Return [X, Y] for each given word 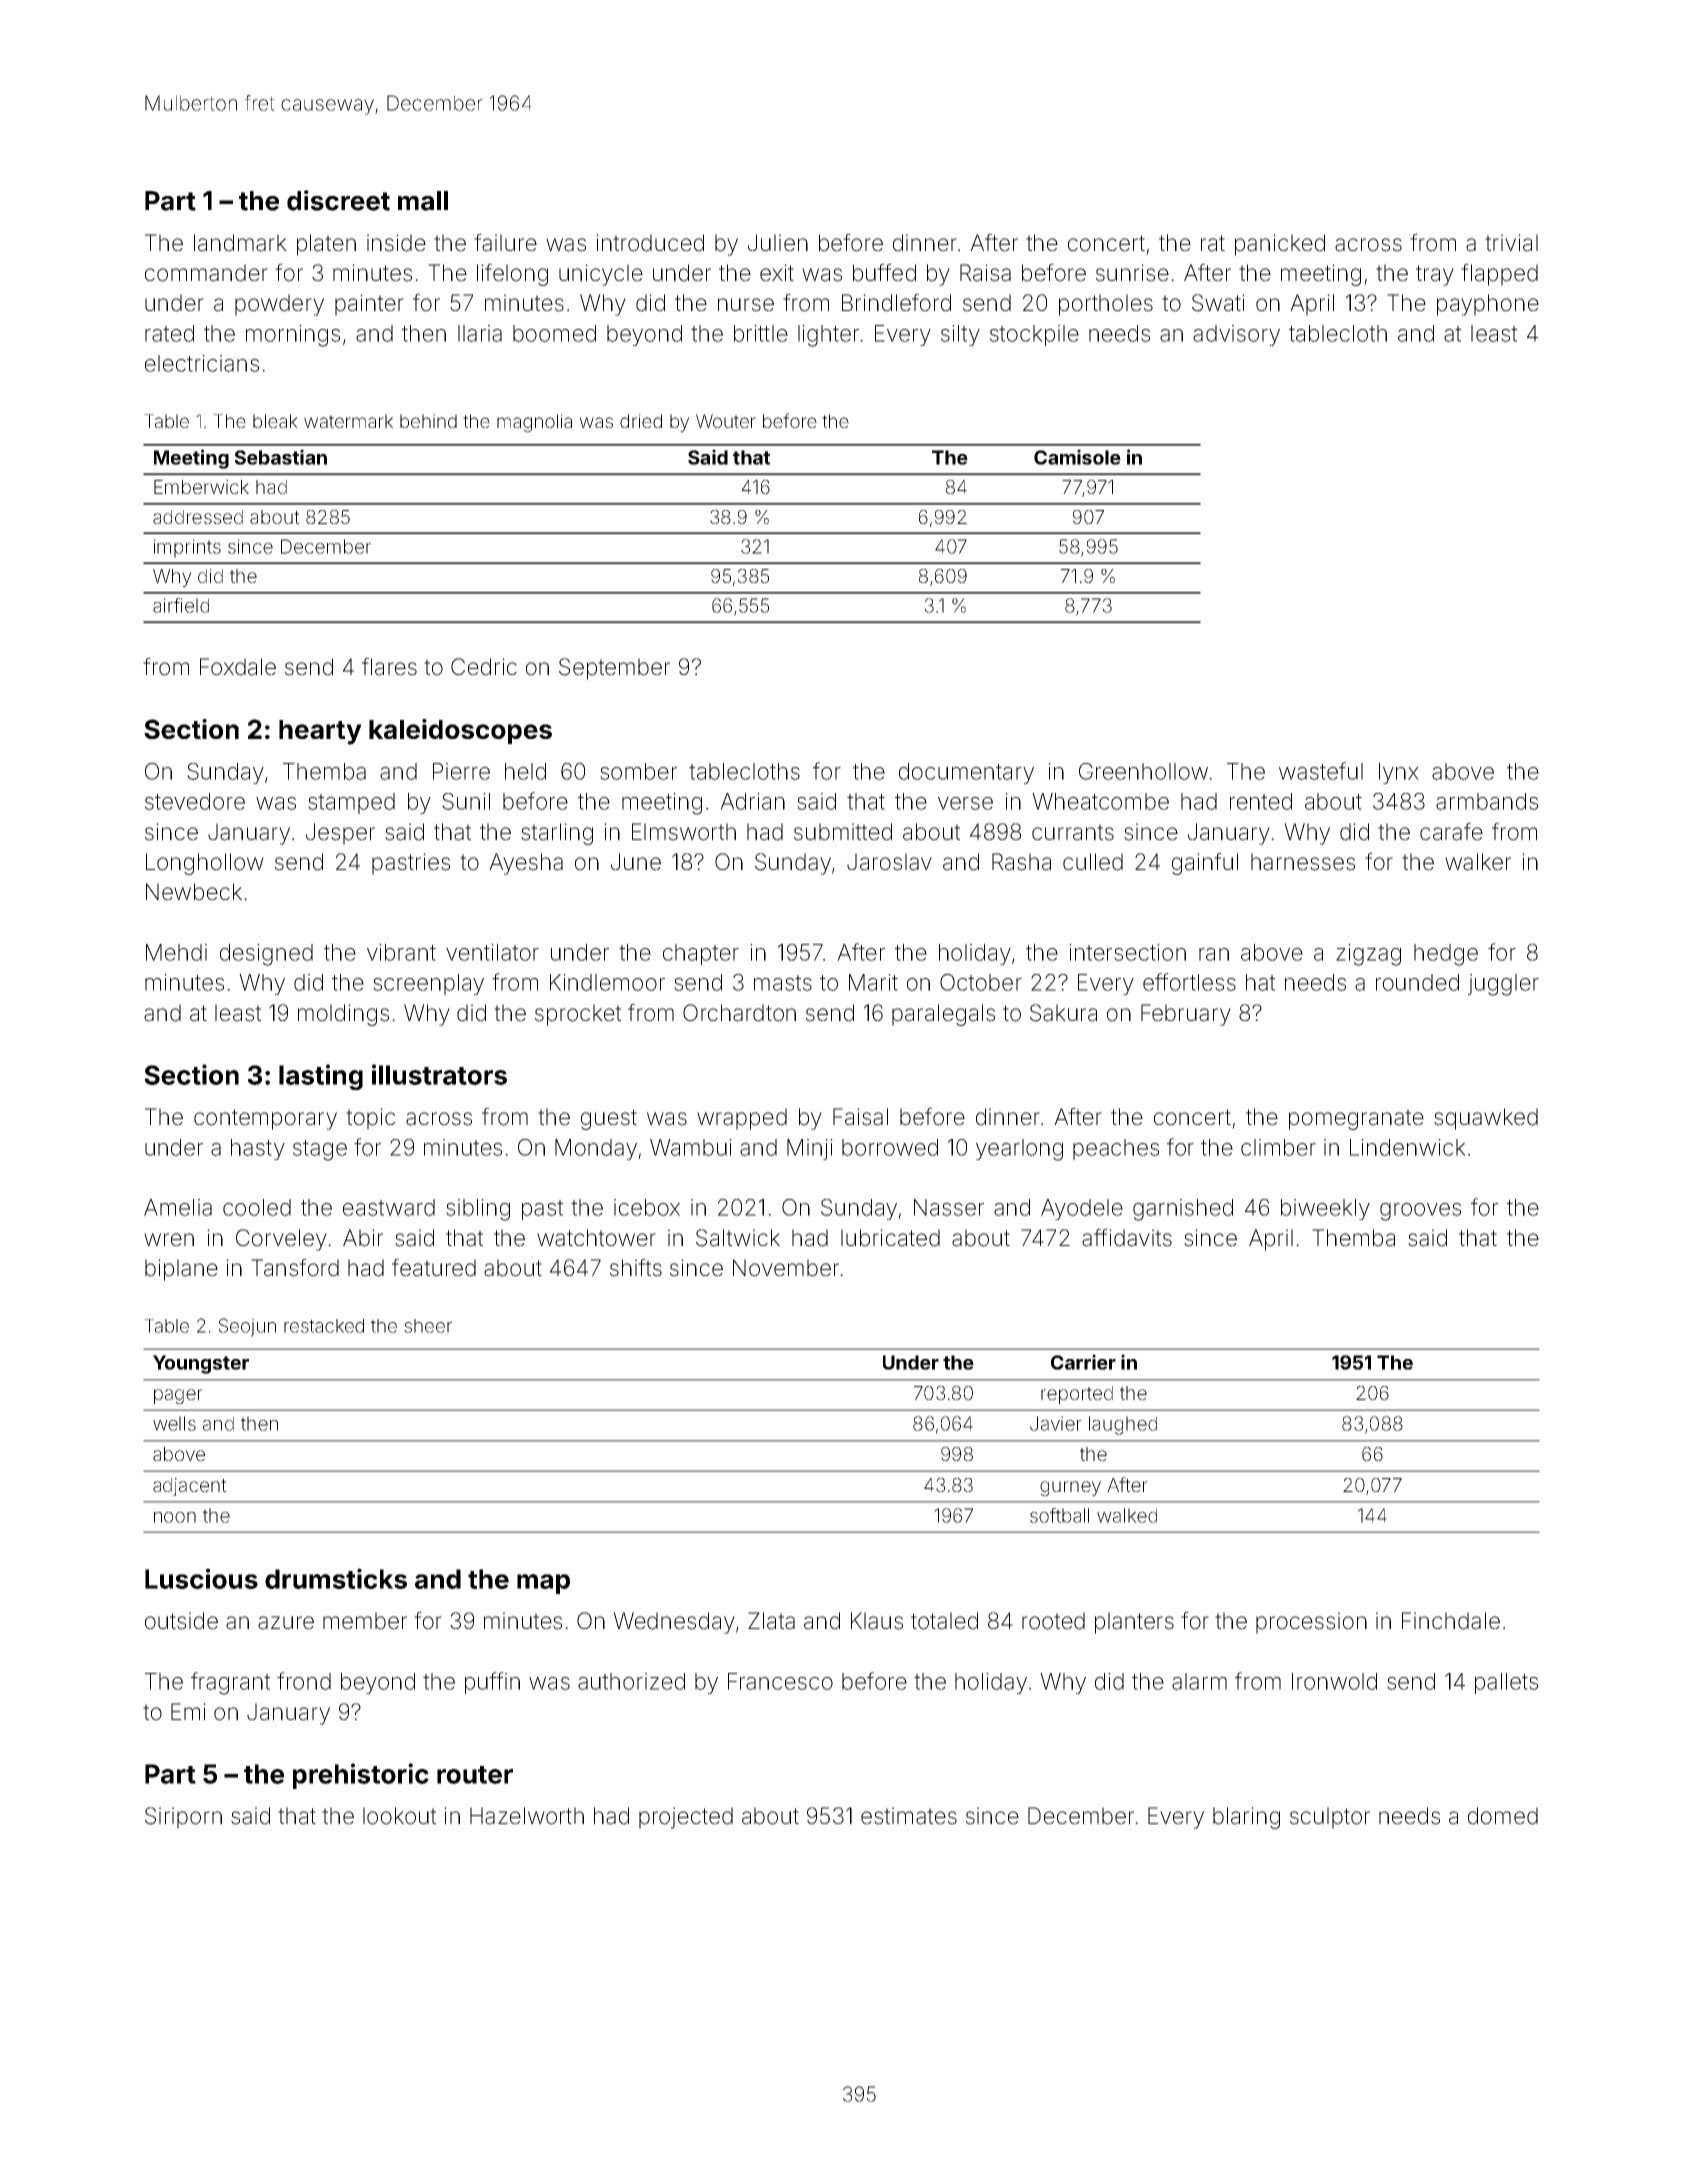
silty [960, 335]
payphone [1488, 305]
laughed [1123, 1425]
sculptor [1330, 1818]
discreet [338, 200]
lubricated [890, 1238]
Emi [188, 1711]
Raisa [985, 273]
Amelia [178, 1207]
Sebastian [281, 457]
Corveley [281, 1240]
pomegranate [1356, 1119]
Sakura [1063, 1013]
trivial [1511, 243]
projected [686, 1818]
